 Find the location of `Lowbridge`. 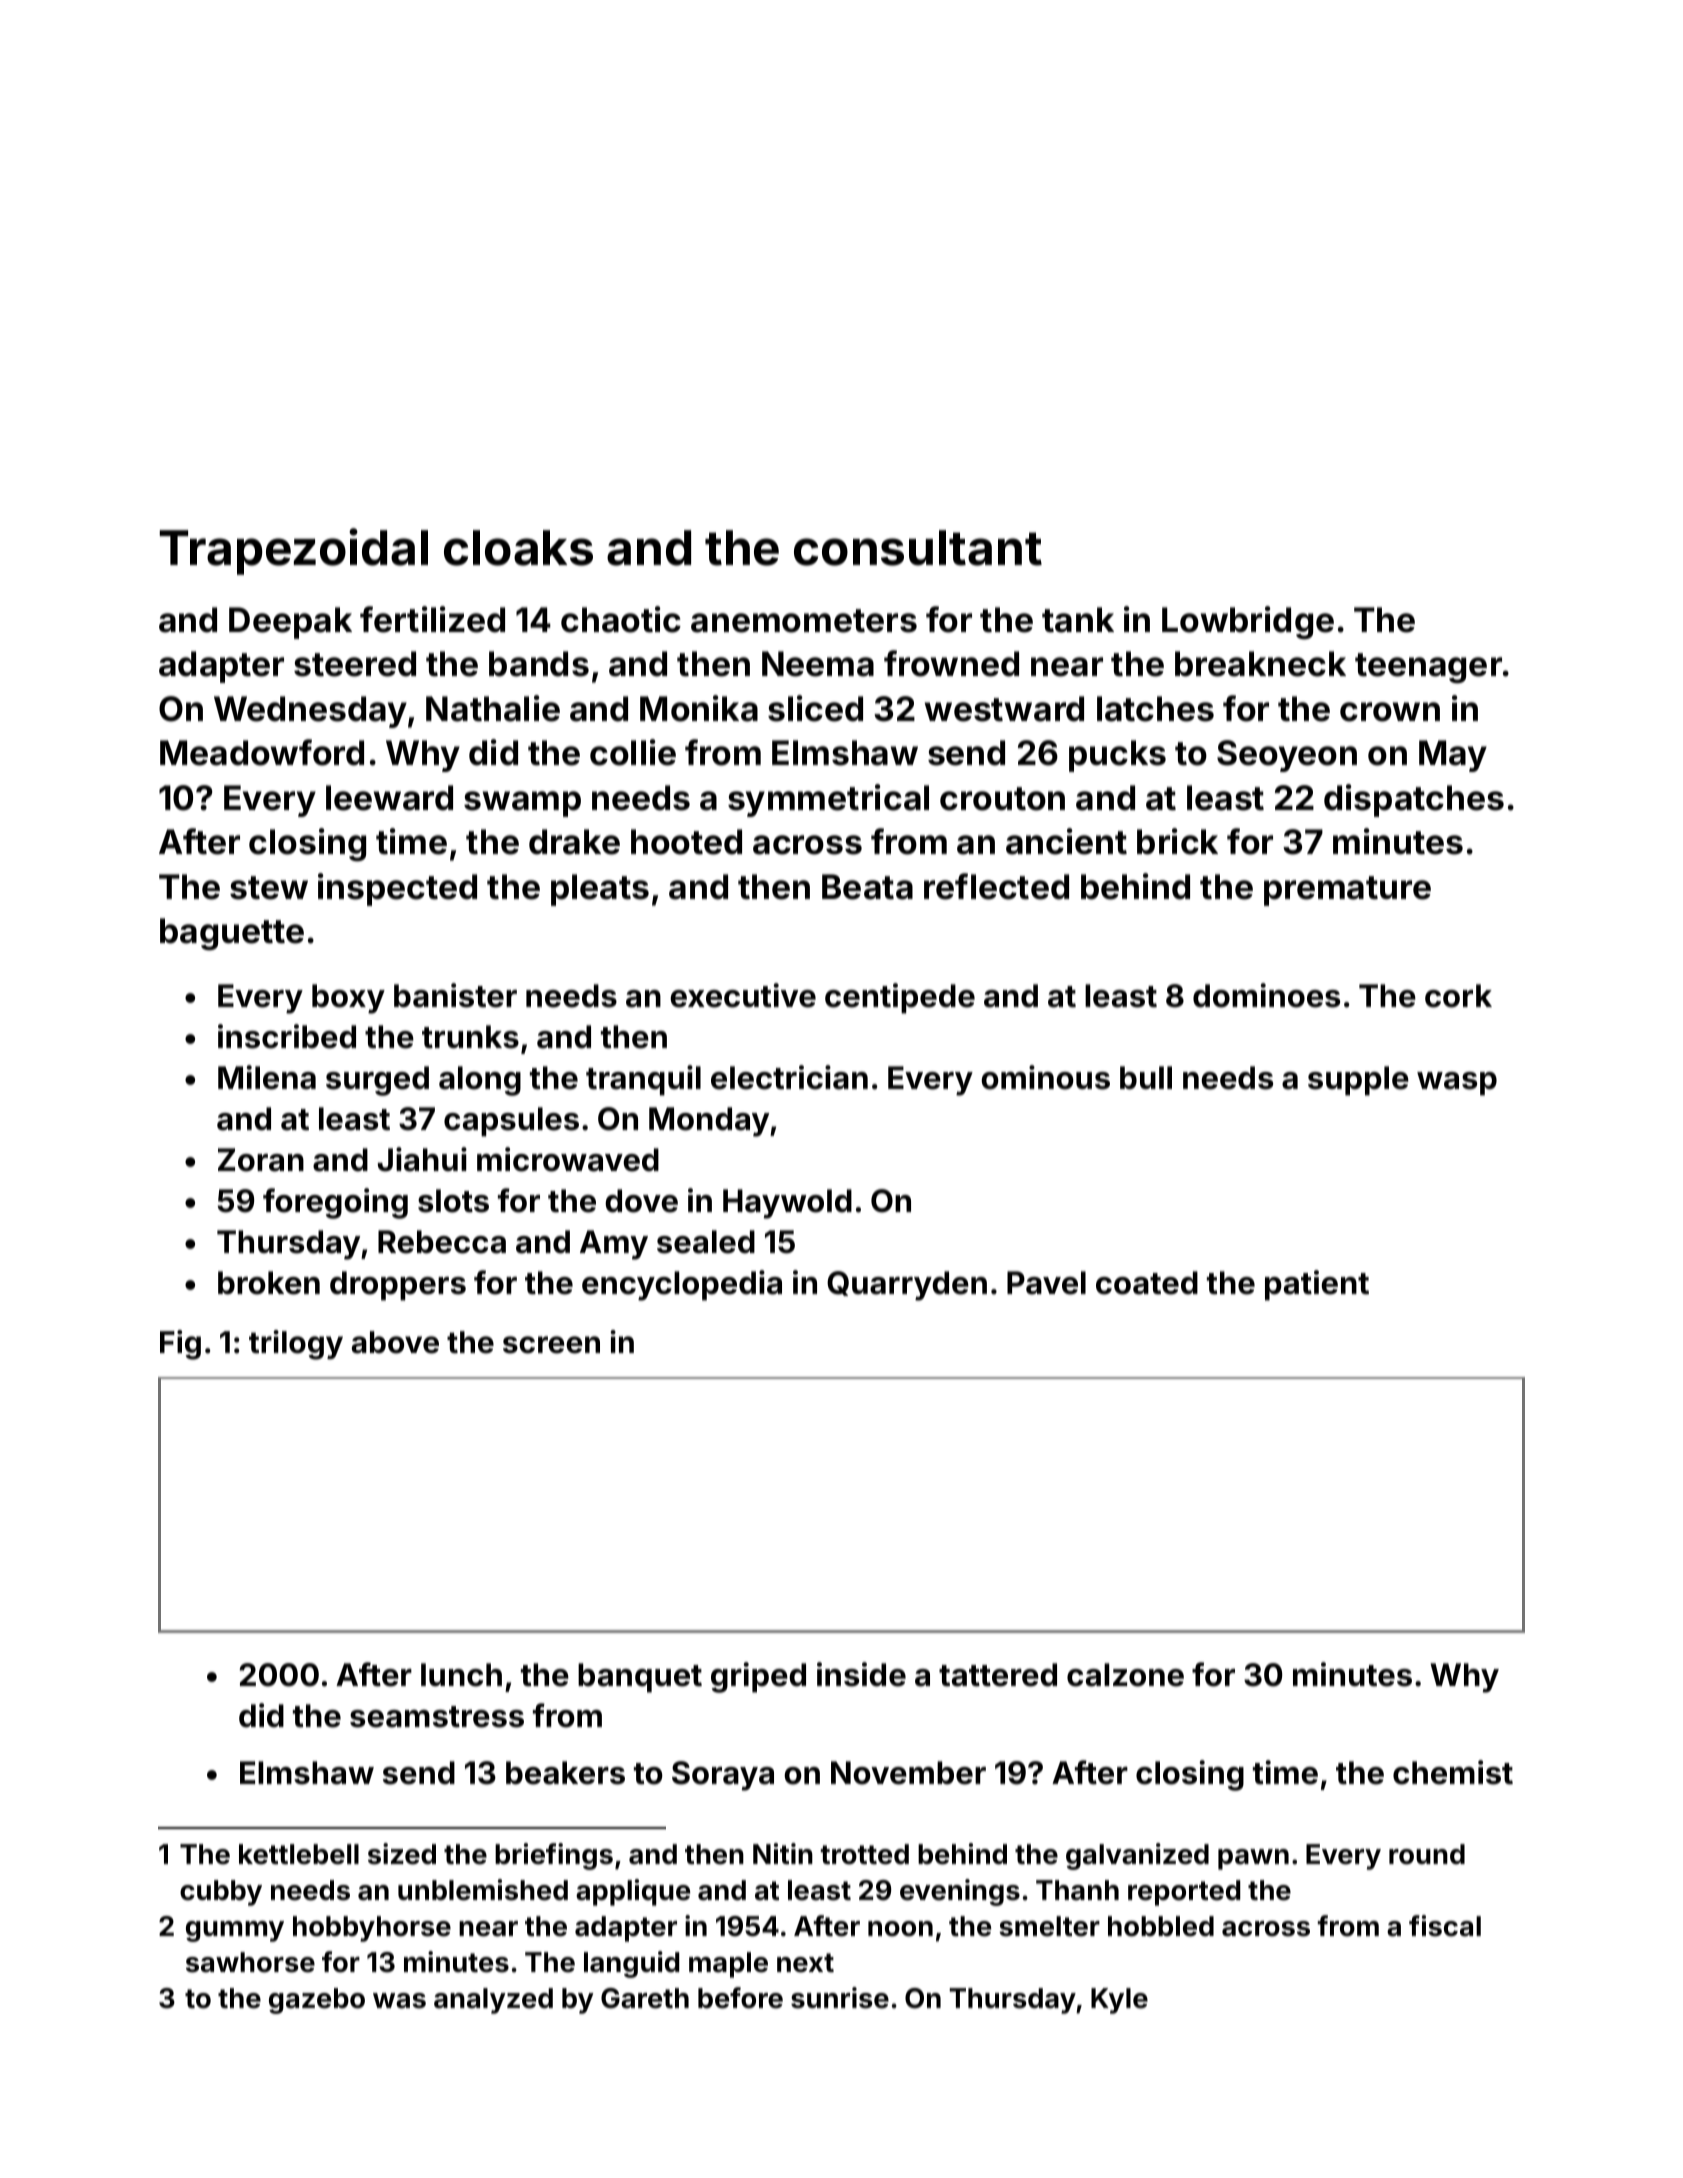

Lowbridge is located at coordinates (1248, 623).
